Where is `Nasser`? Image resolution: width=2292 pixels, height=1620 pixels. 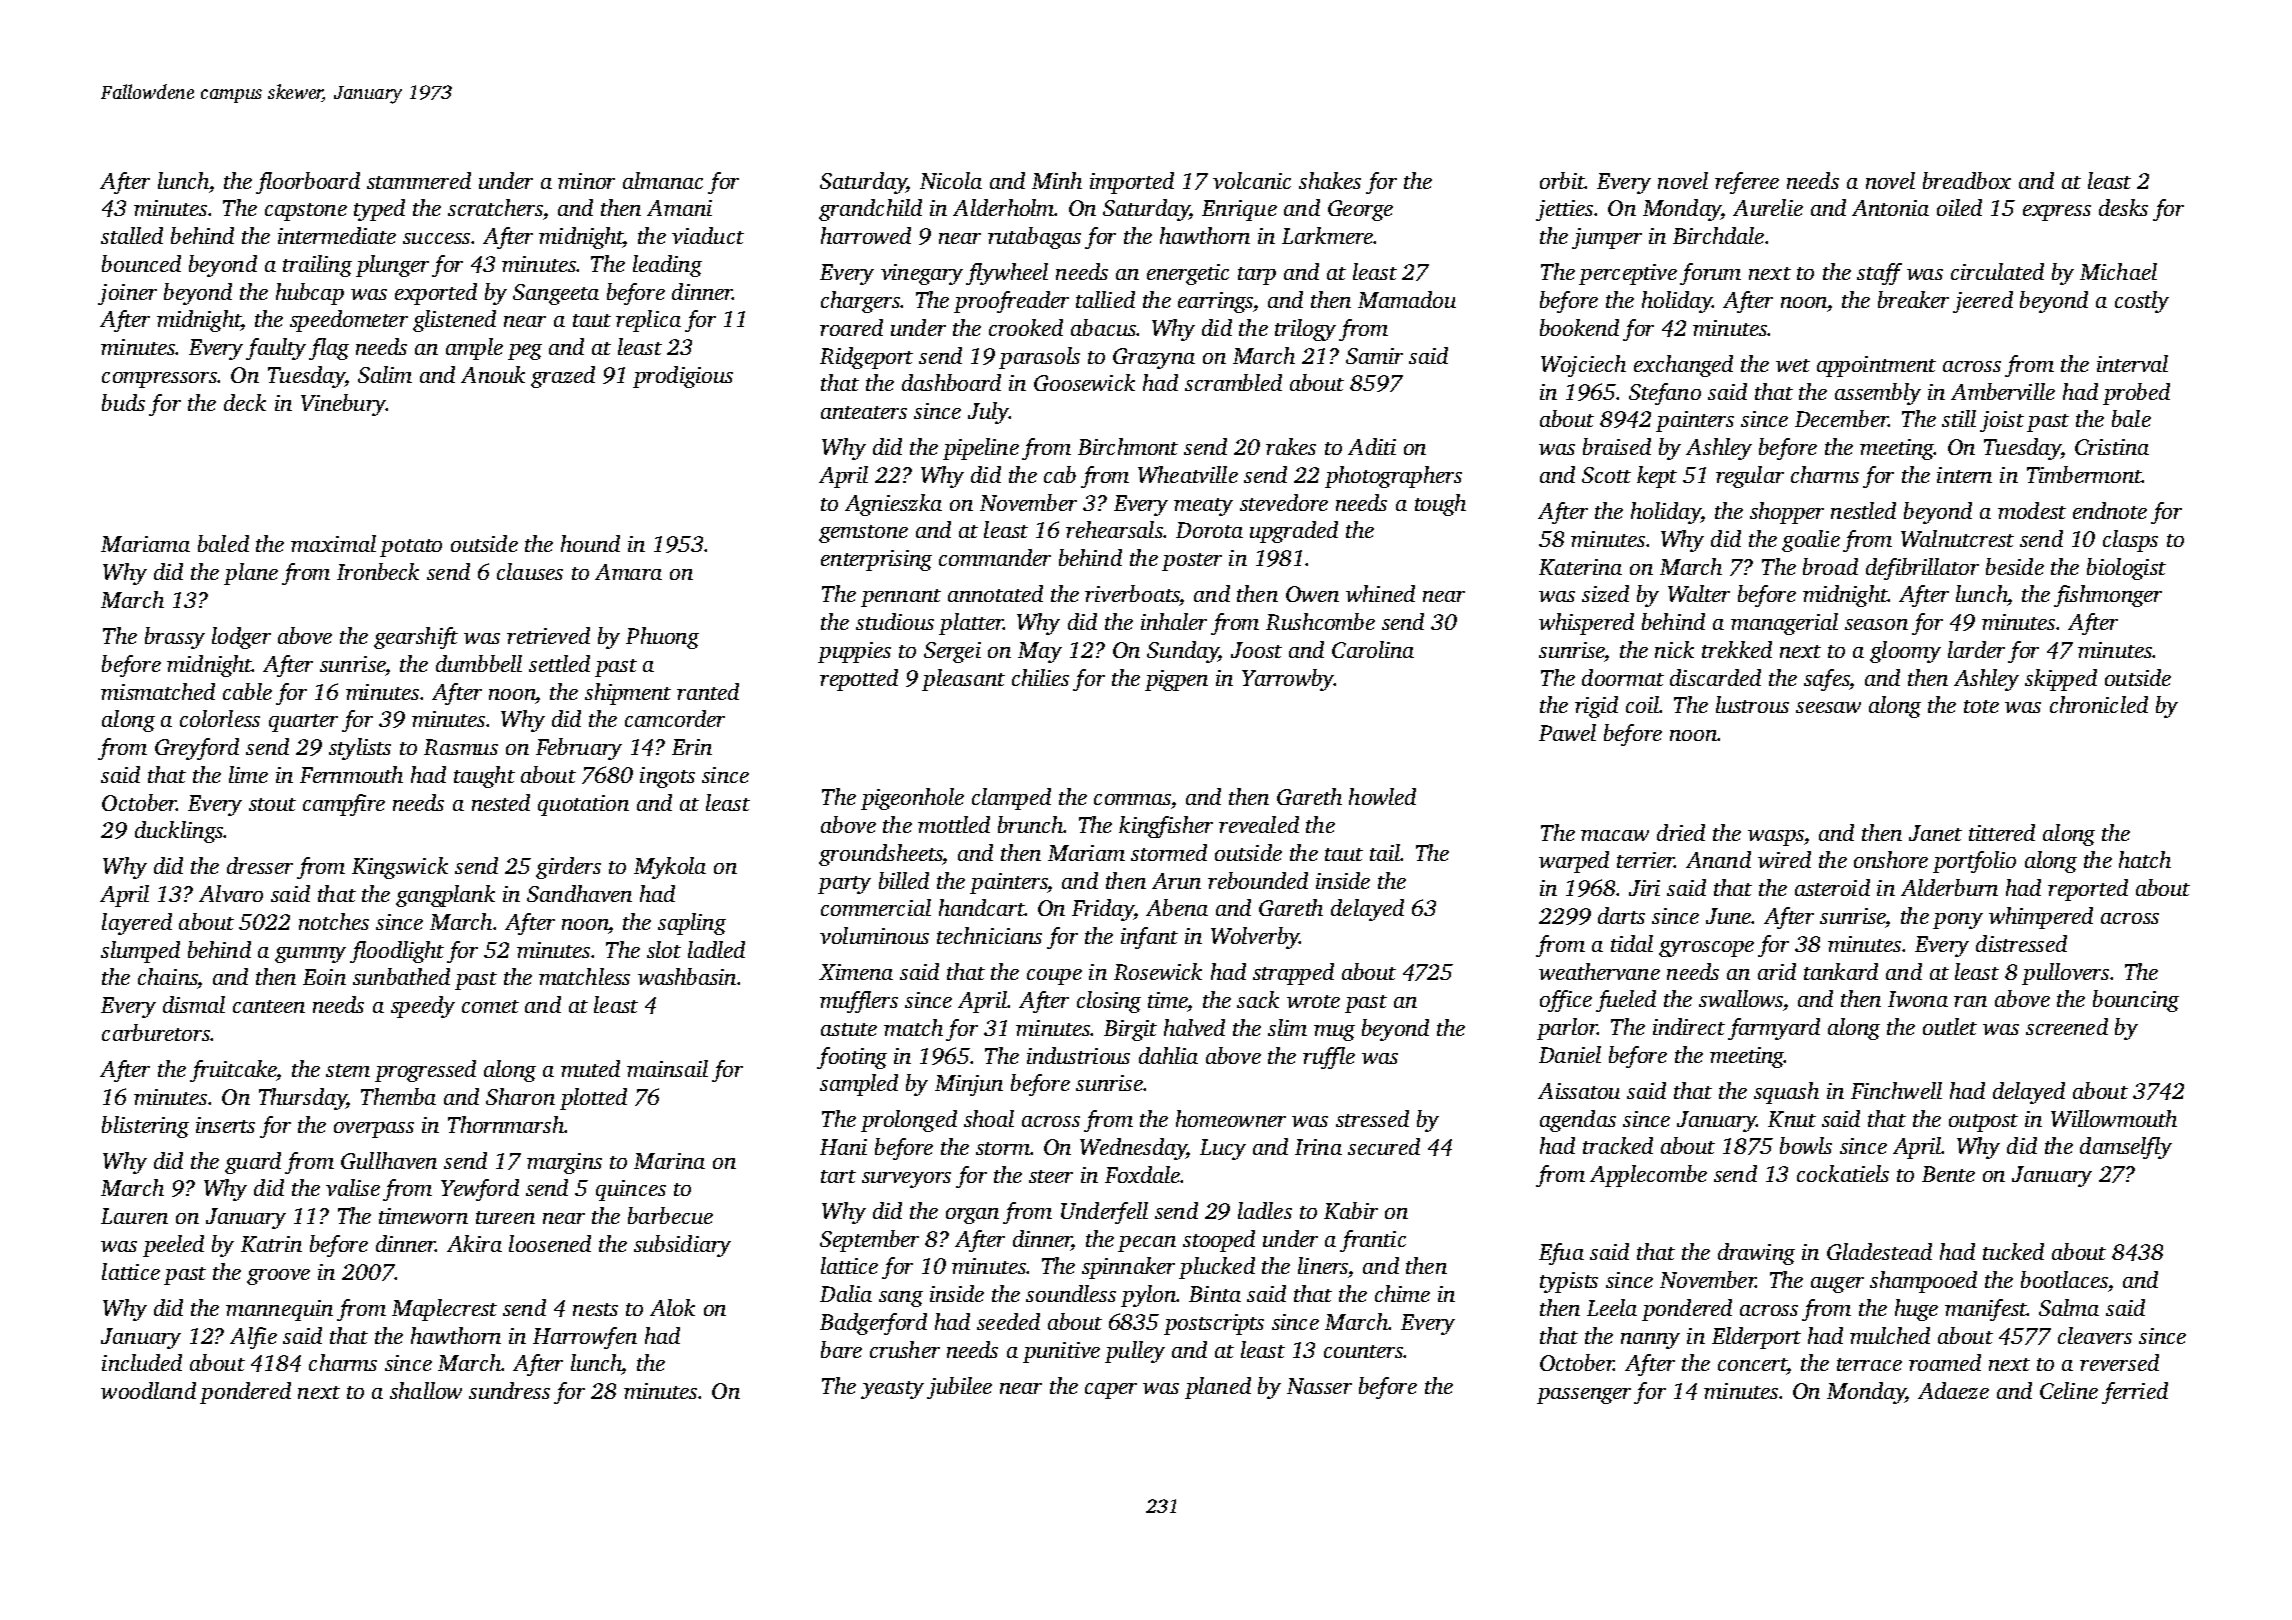 Nasser is located at coordinates (1319, 1386).
